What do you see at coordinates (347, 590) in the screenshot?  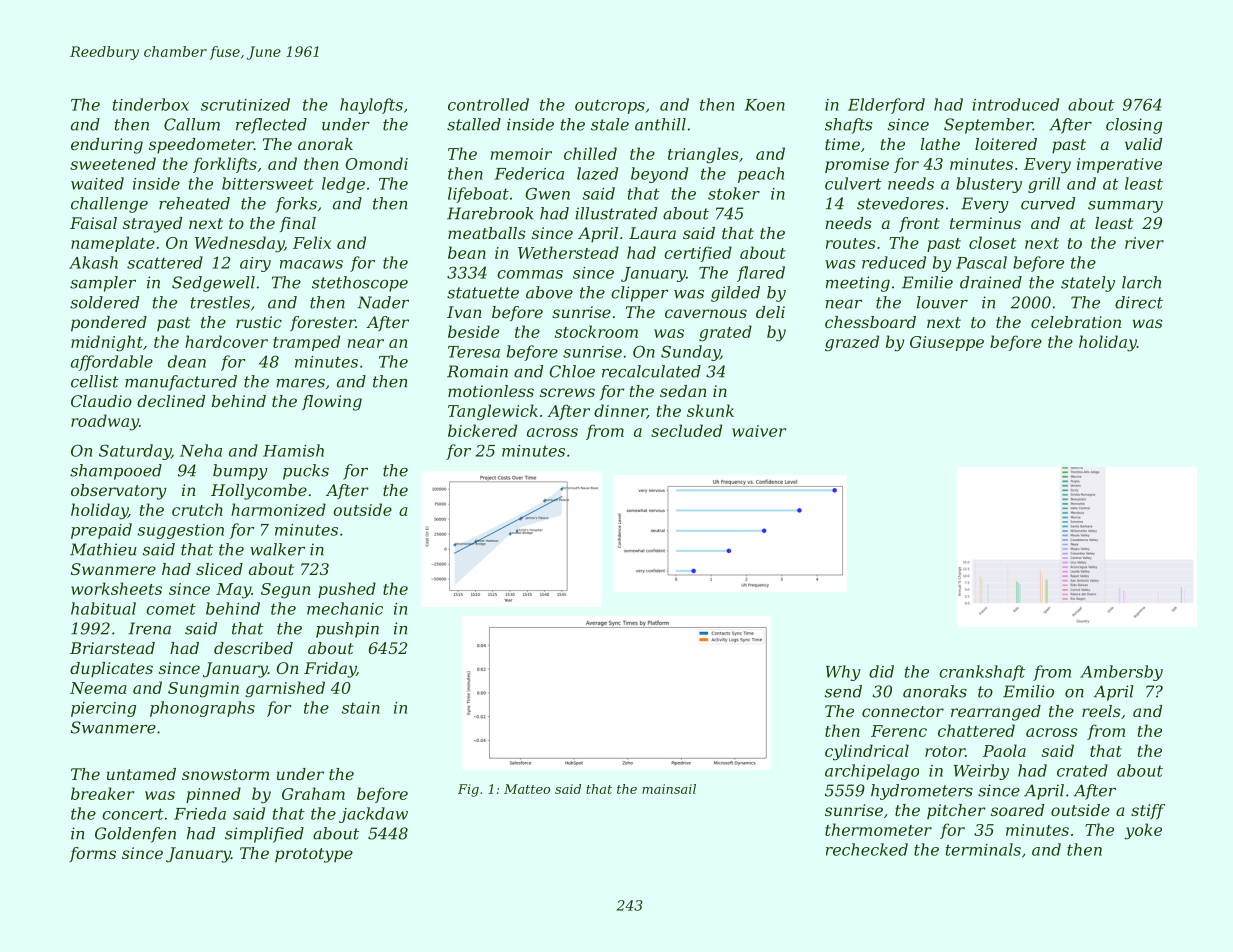 I see `pushed` at bounding box center [347, 590].
